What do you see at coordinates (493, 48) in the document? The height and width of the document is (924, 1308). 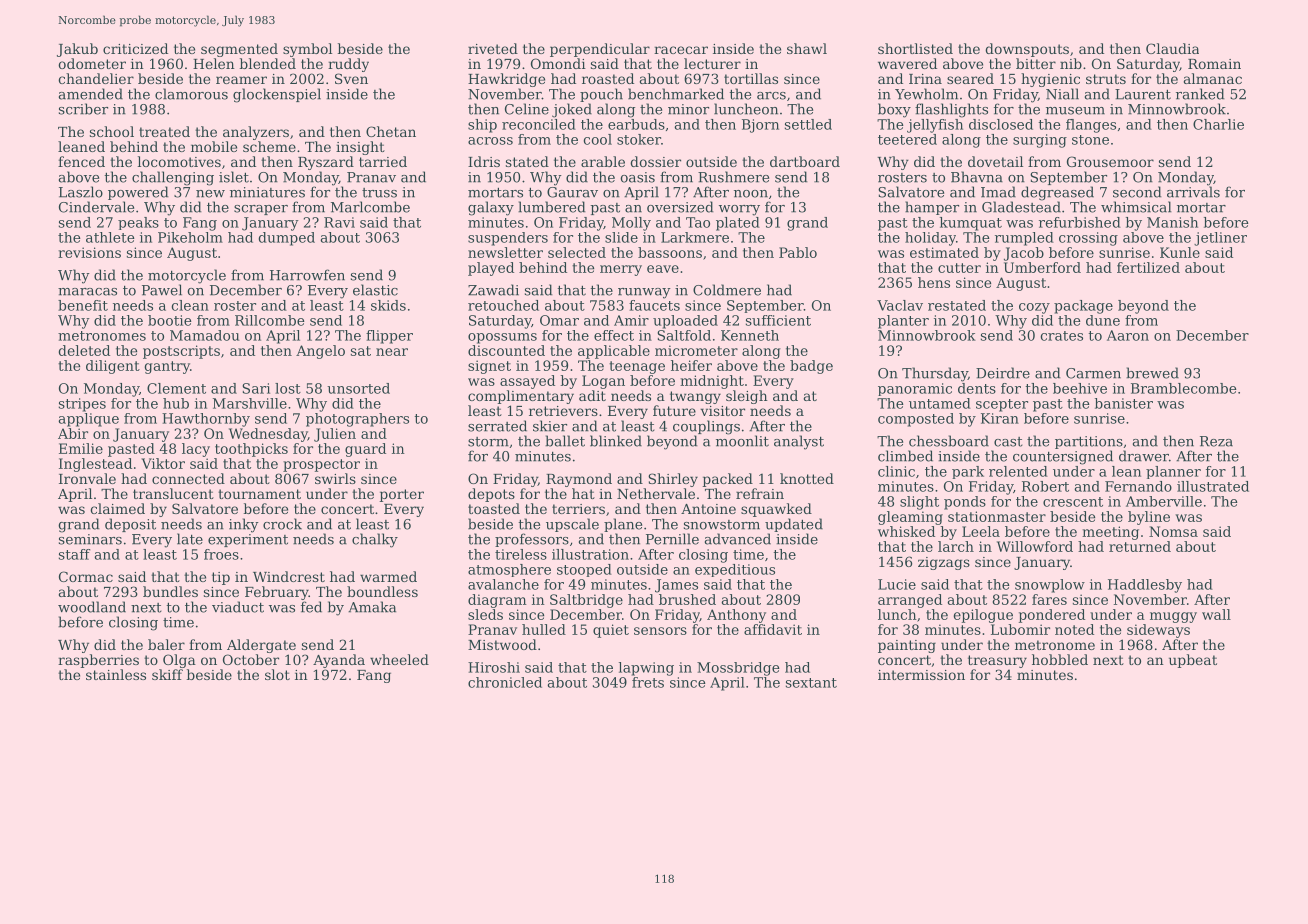 I see `riveted` at bounding box center [493, 48].
